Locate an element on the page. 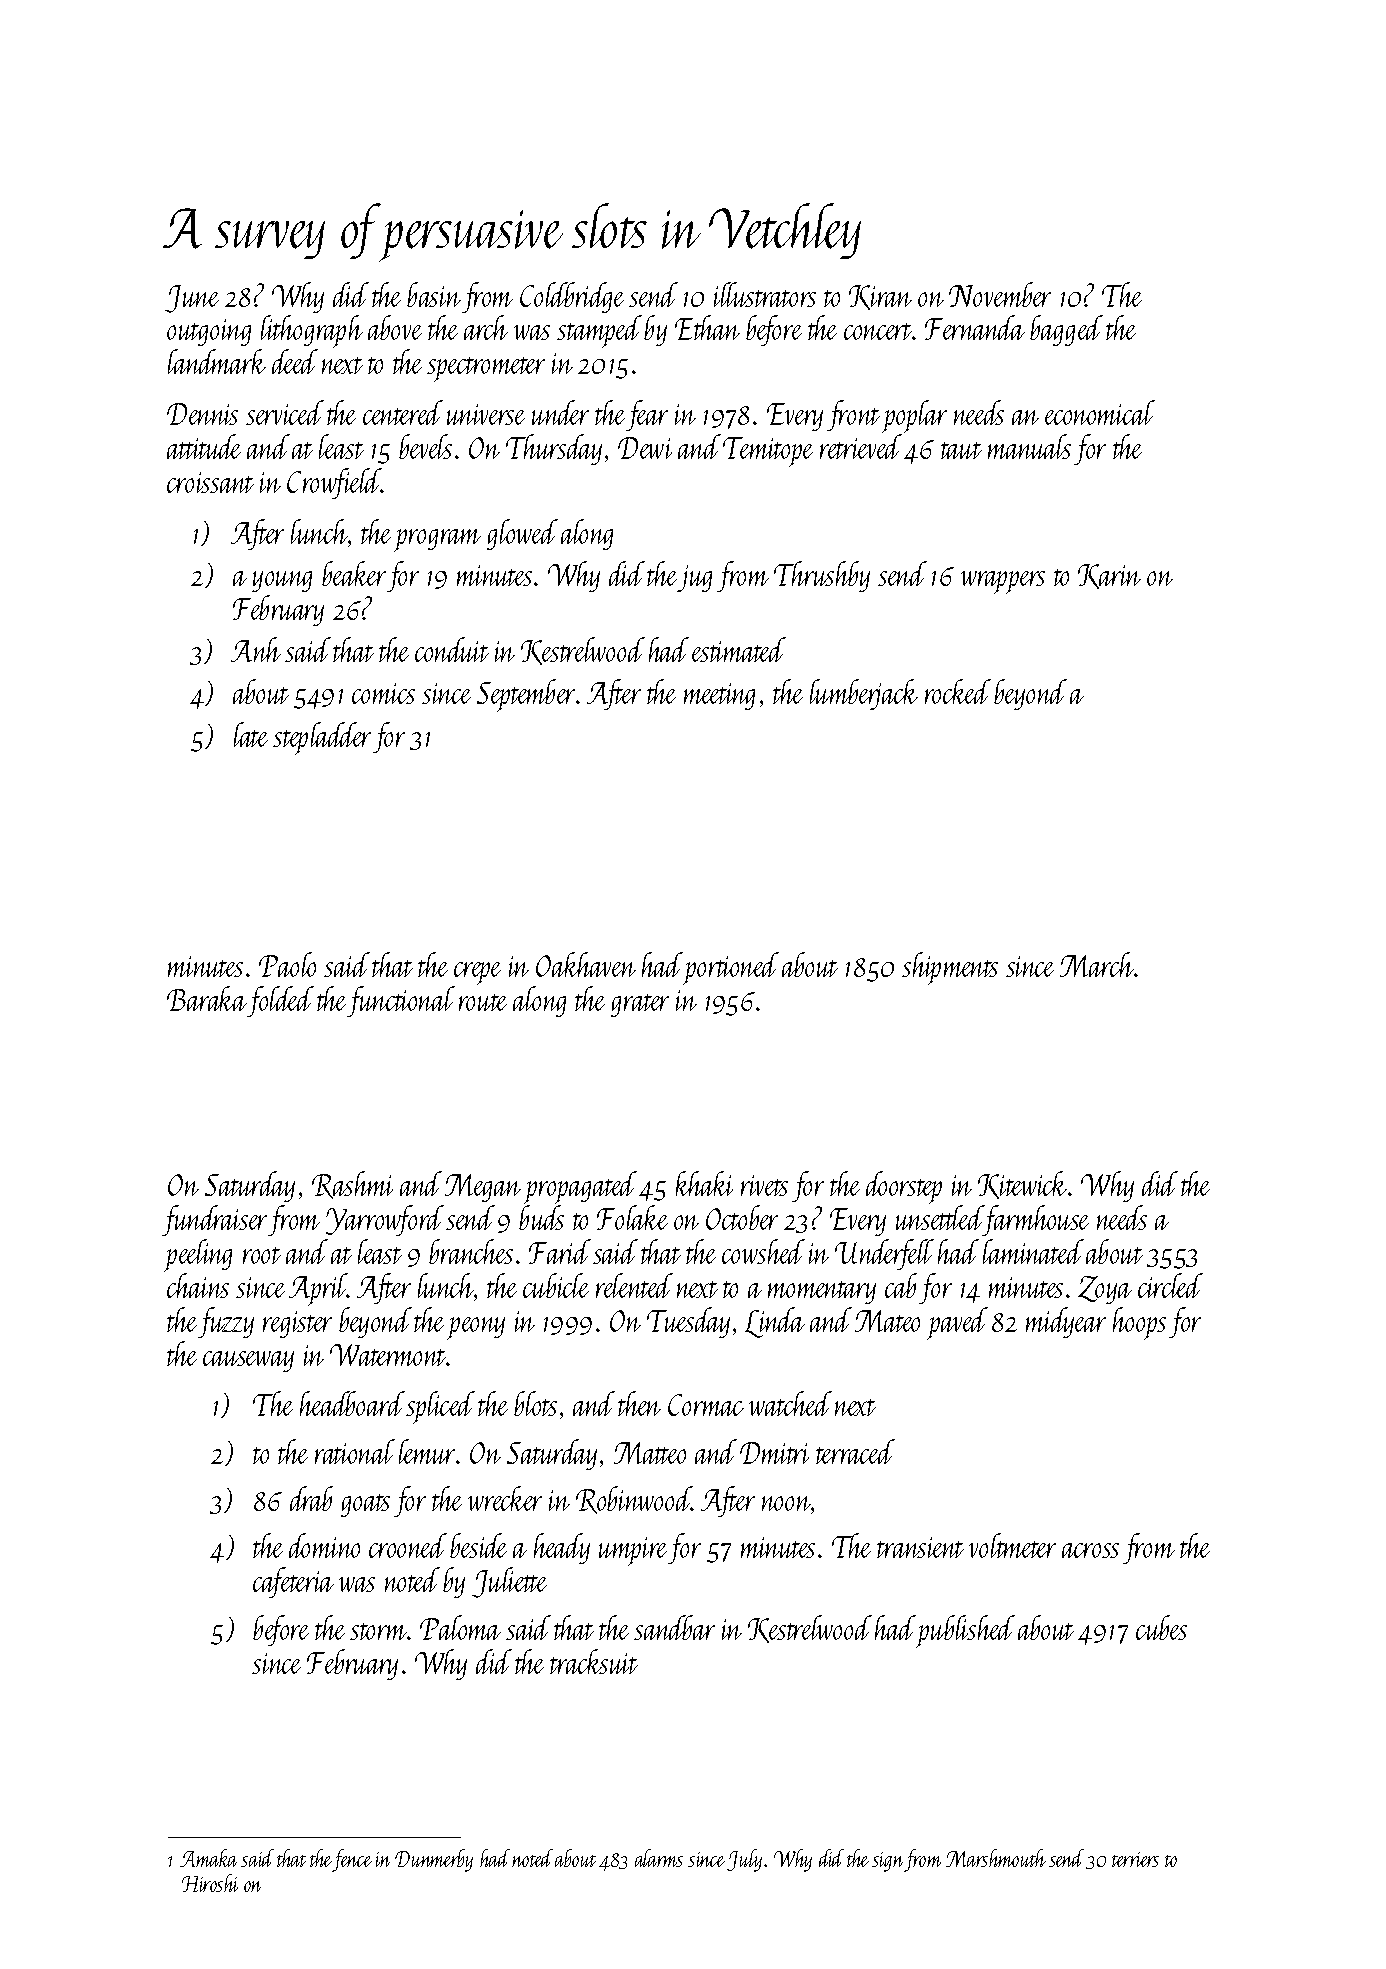 Image resolution: width=1386 pixels, height=1969 pixels. manuals is located at coordinates (1029, 446).
